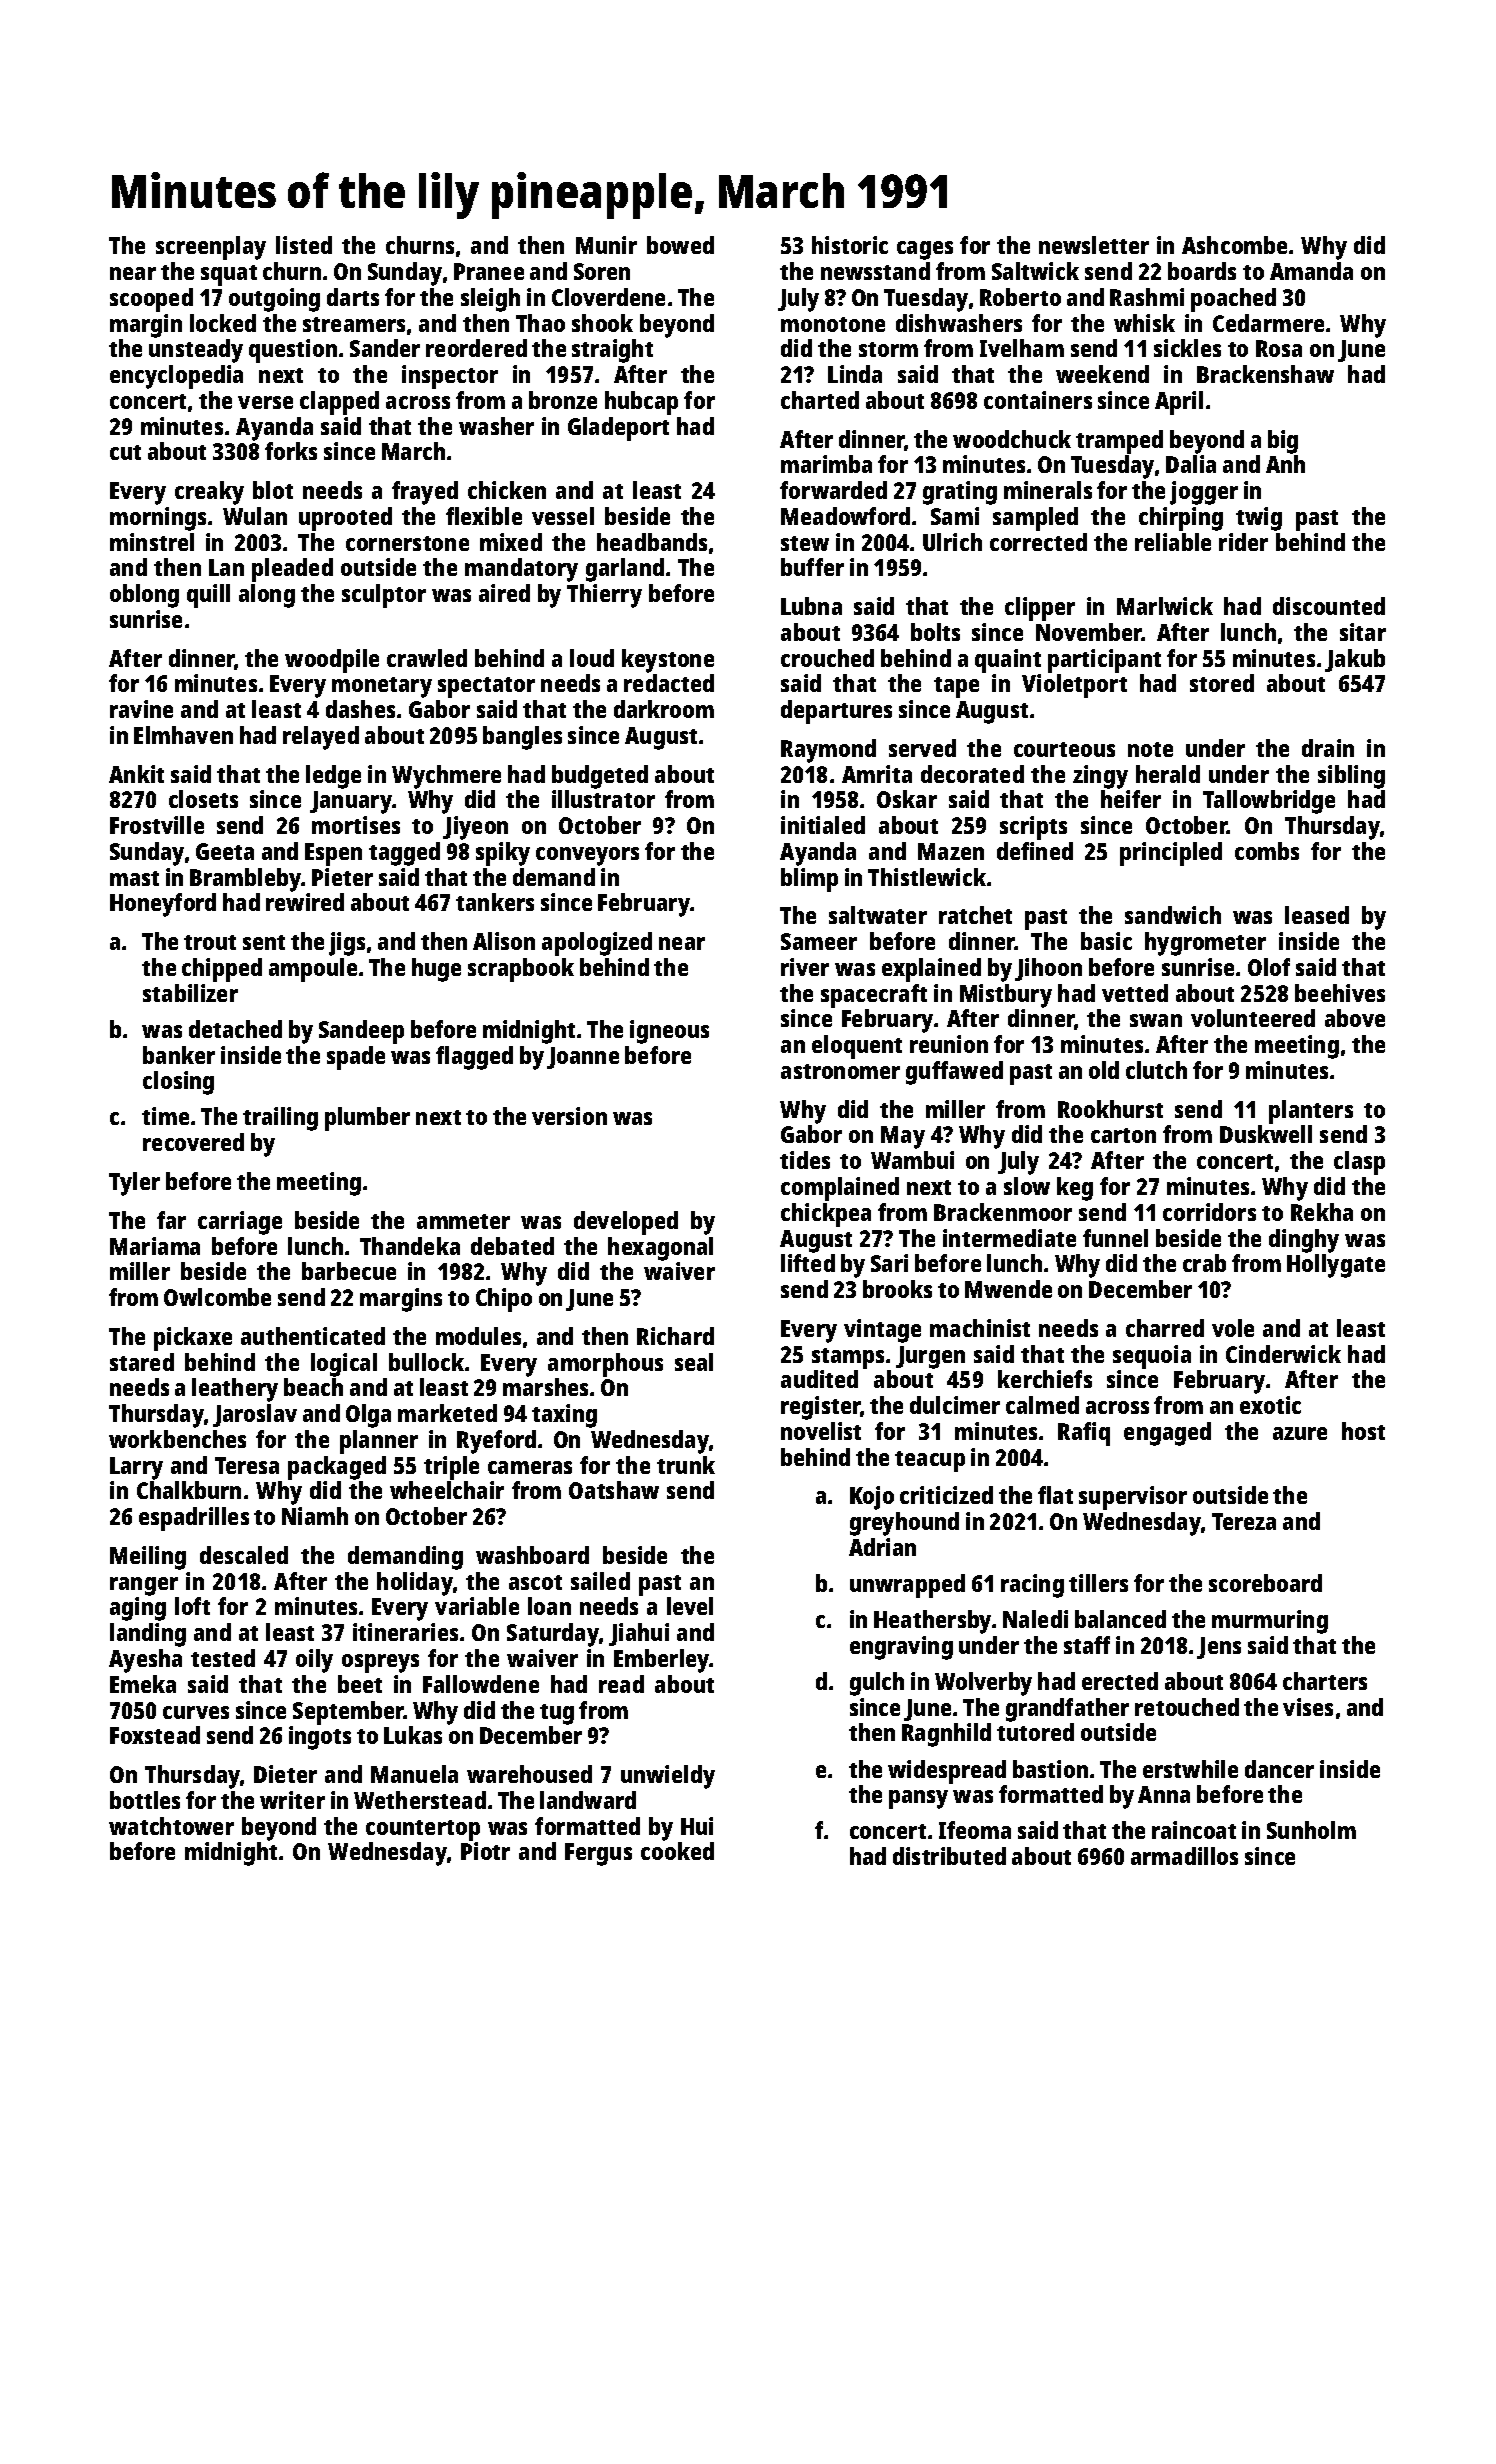 The image size is (1496, 2464). Describe the element at coordinates (1173, 542) in the document. I see `reliable` at that location.
